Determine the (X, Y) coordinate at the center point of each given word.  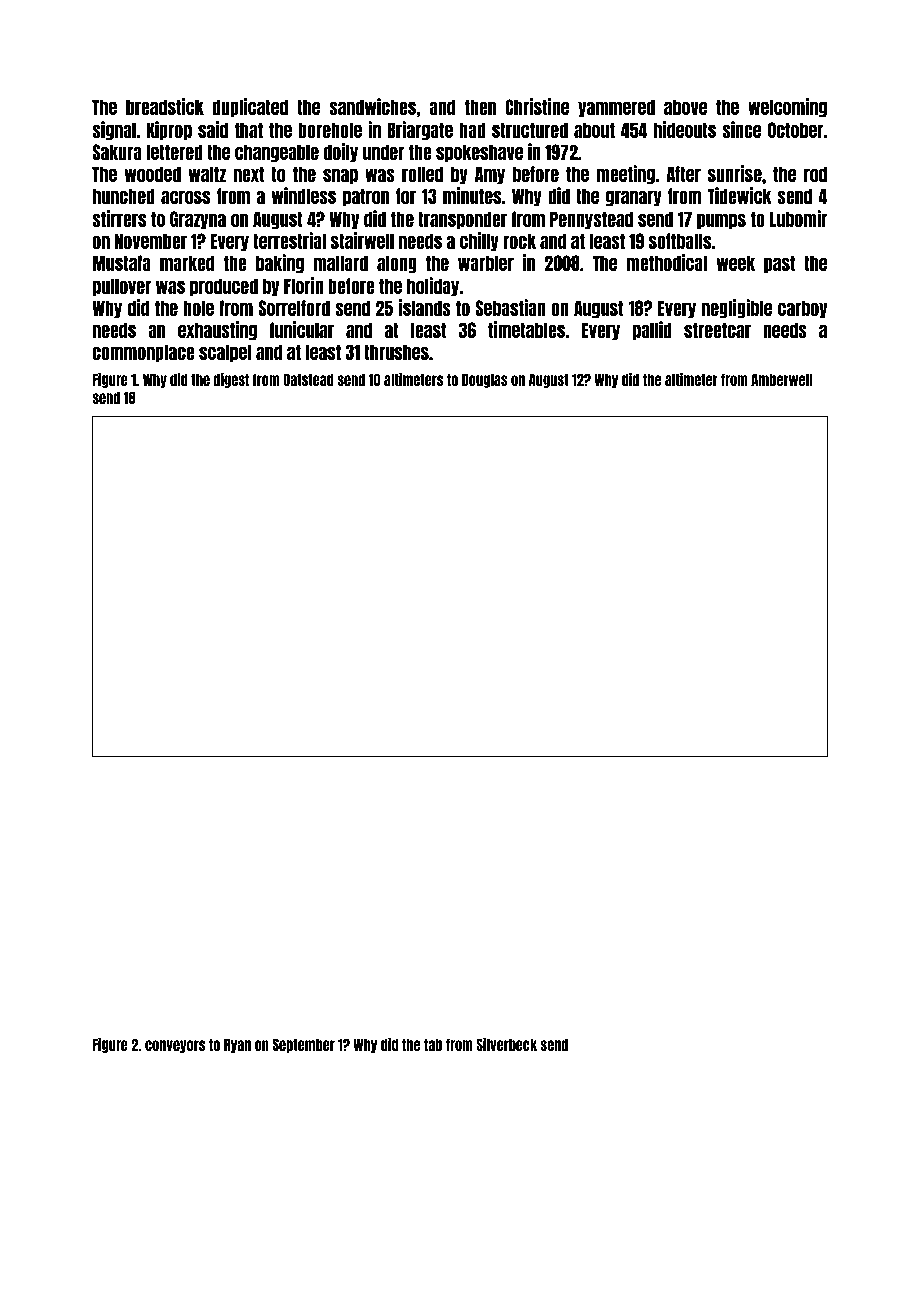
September (304, 1045)
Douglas (485, 380)
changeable (277, 153)
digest (231, 380)
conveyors (175, 1046)
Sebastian (510, 307)
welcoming (787, 108)
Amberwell (781, 379)
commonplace (144, 353)
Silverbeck (506, 1044)
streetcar (717, 330)
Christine (537, 106)
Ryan (237, 1045)
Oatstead (308, 379)
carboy (802, 309)
